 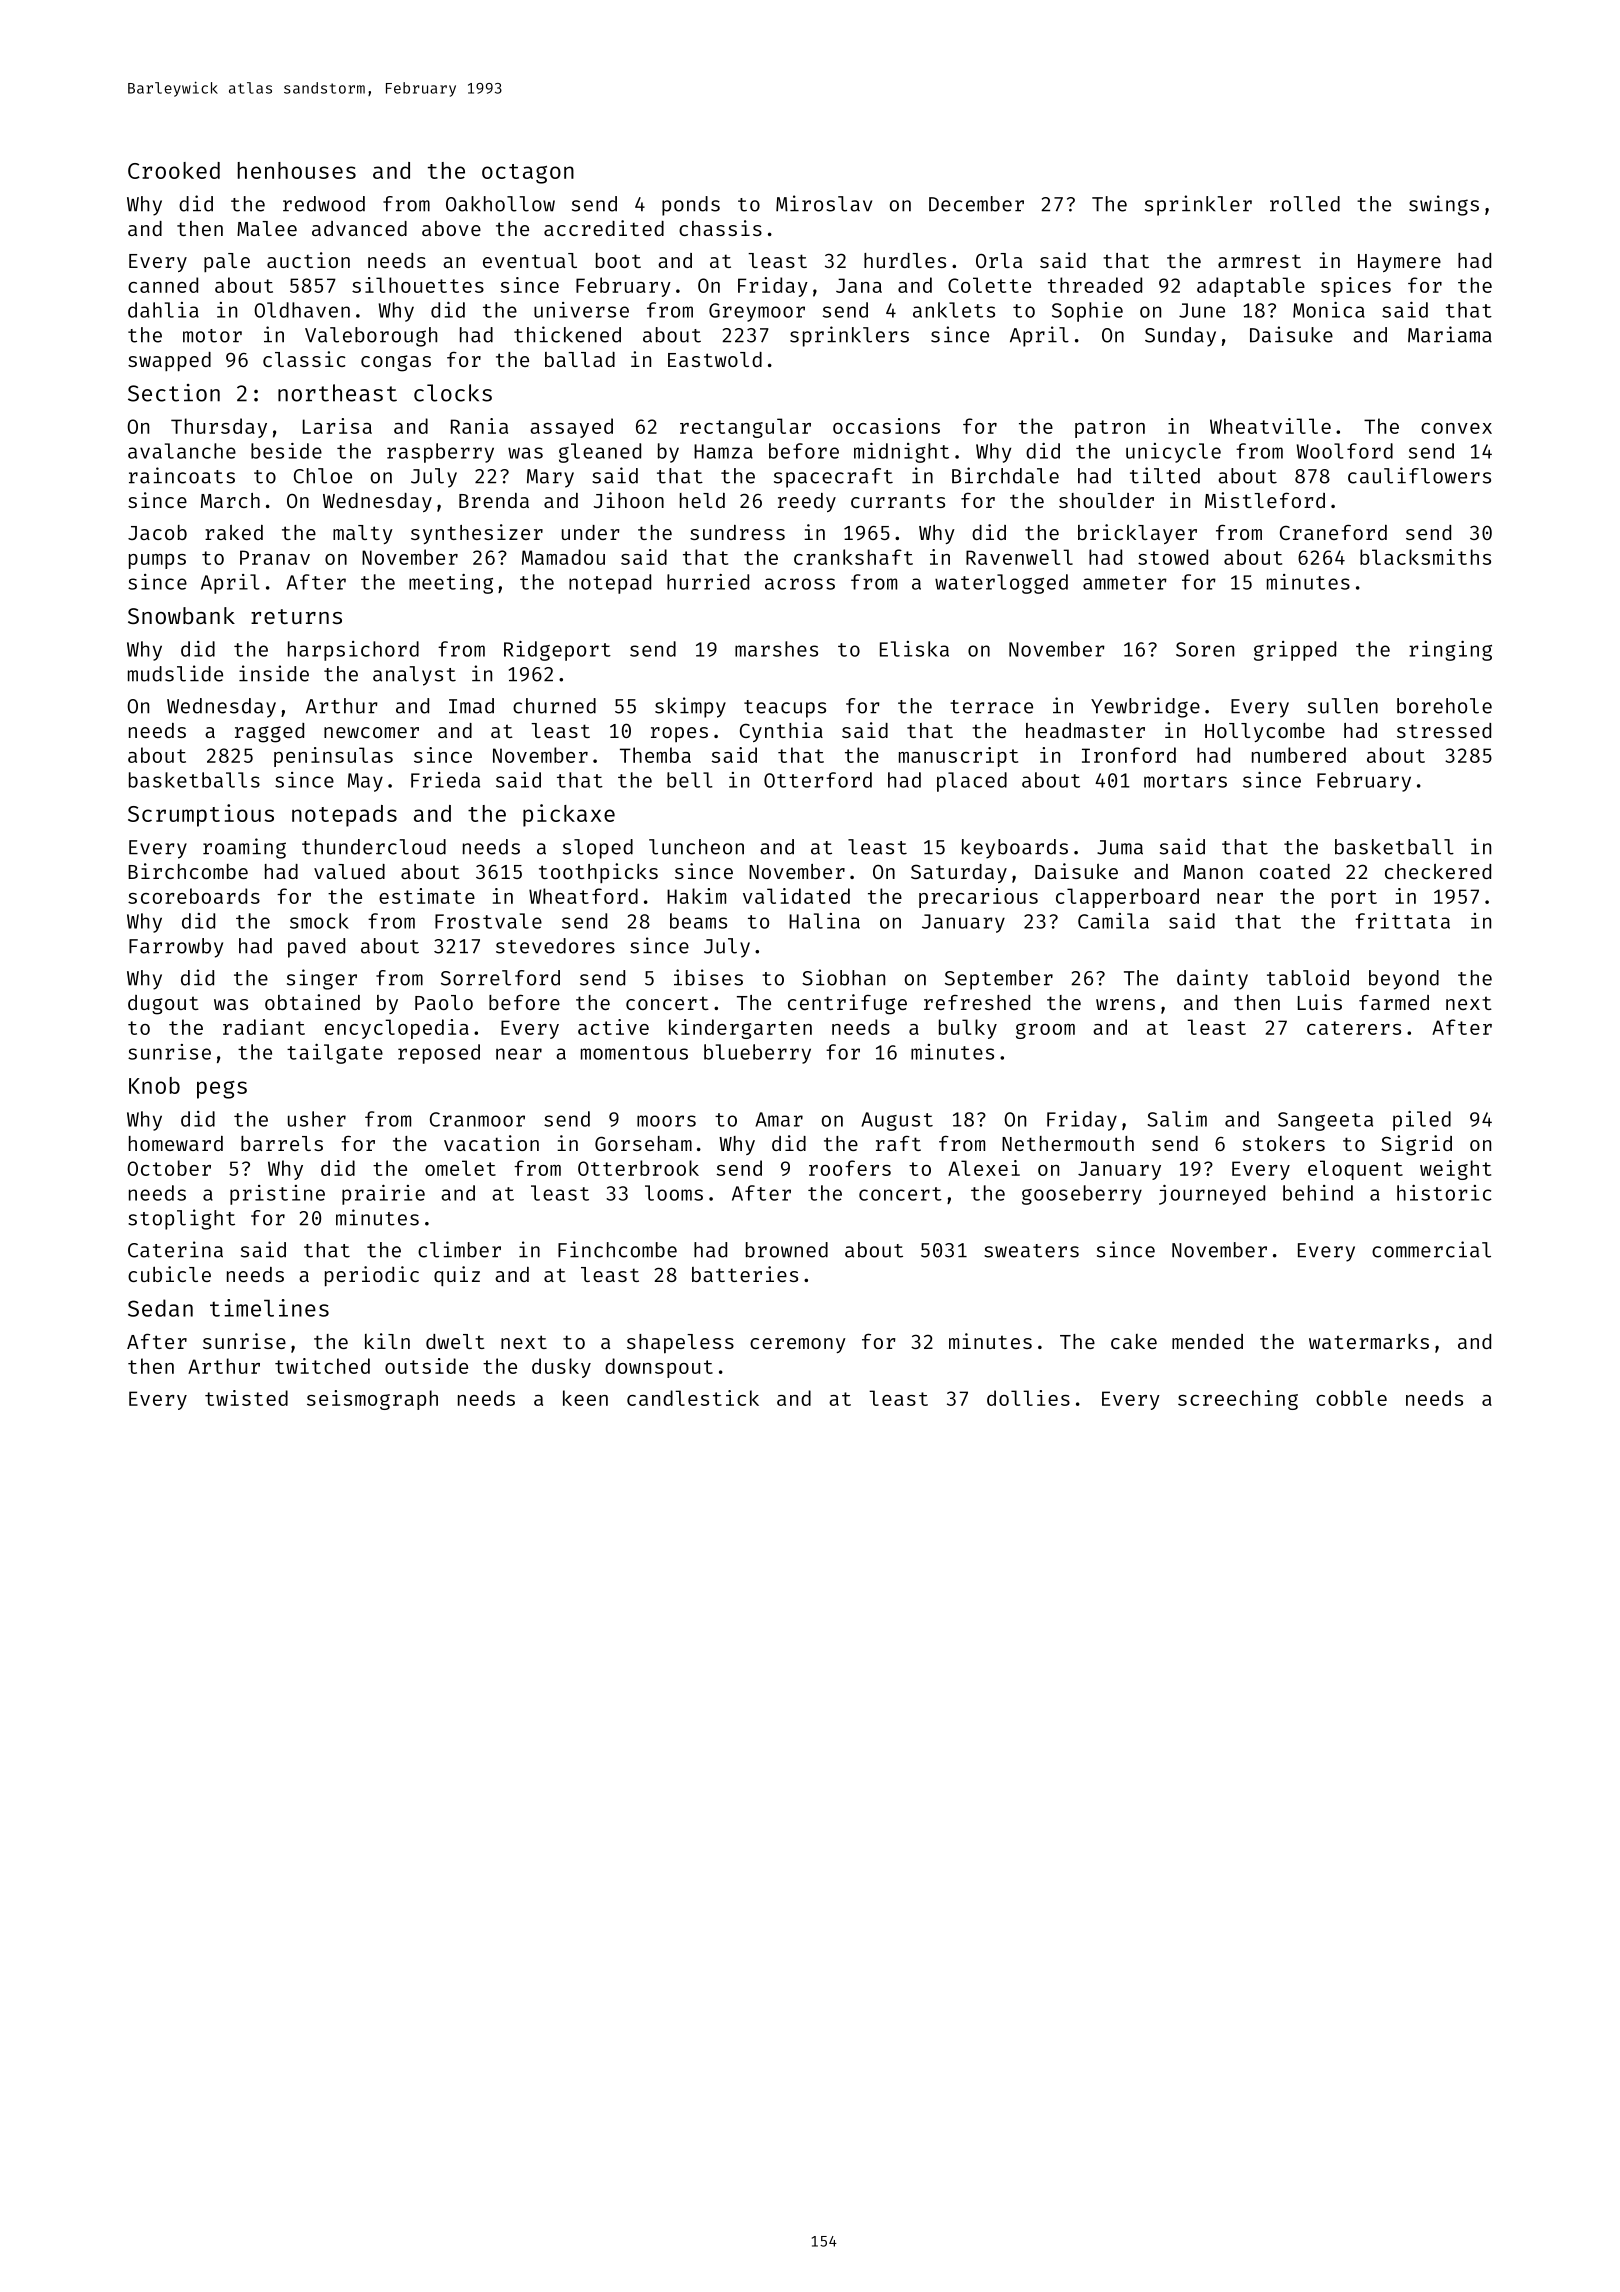 What do you see at coordinates (1212, 1195) in the screenshot?
I see `journeyed` at bounding box center [1212, 1195].
